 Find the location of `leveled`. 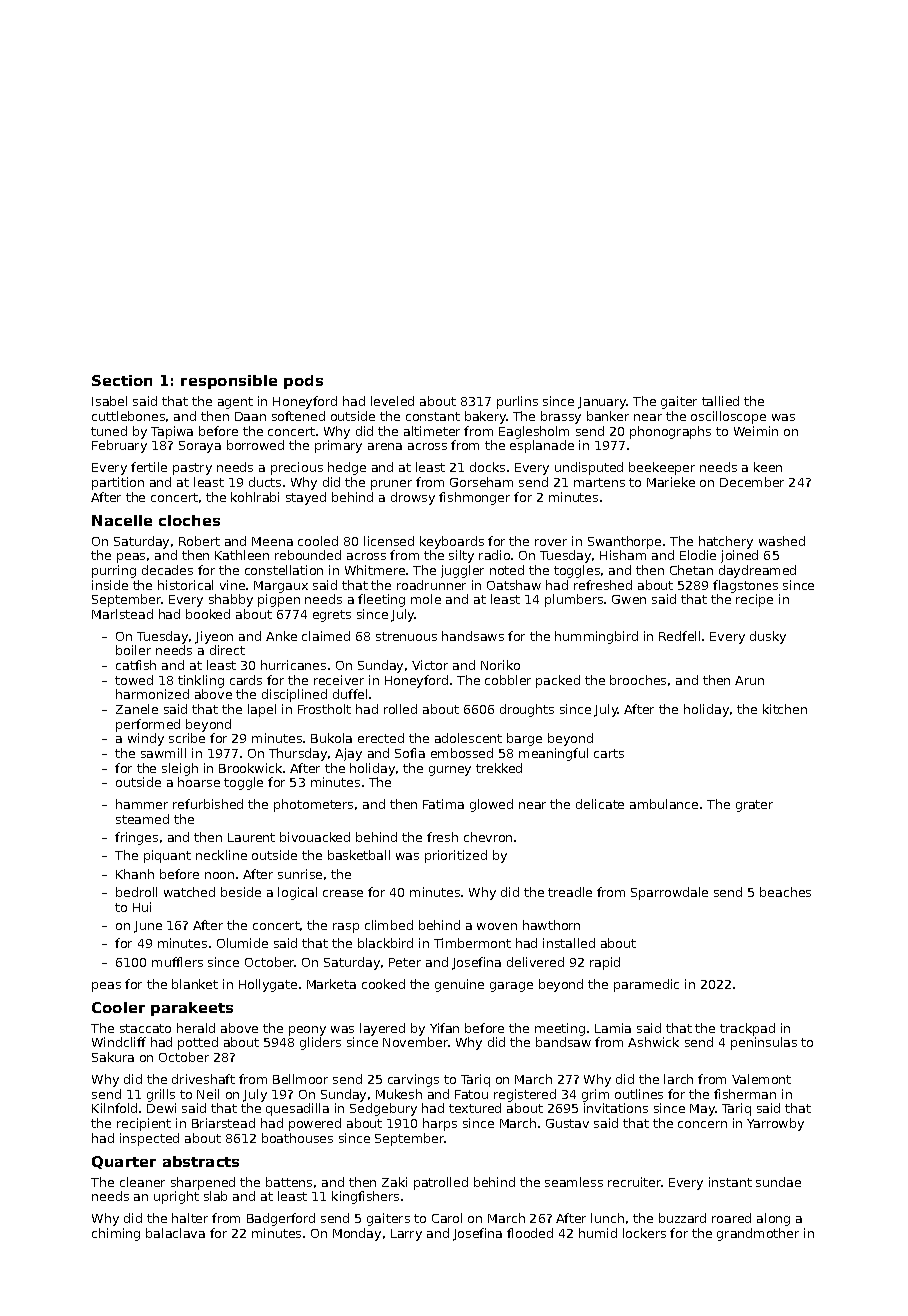

leveled is located at coordinates (392, 401).
